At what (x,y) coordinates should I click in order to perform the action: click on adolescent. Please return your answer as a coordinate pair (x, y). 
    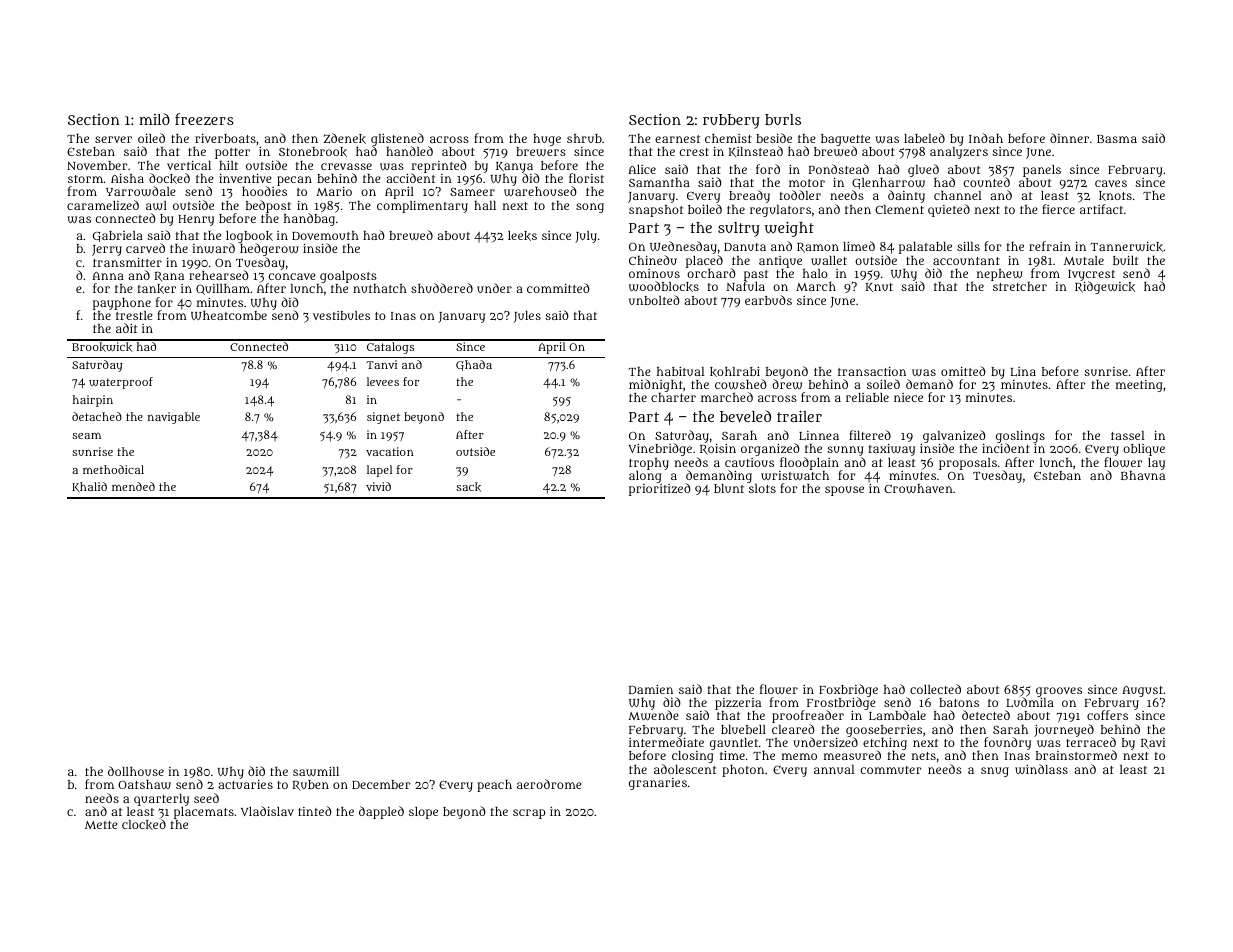
    Looking at the image, I should click on (685, 769).
